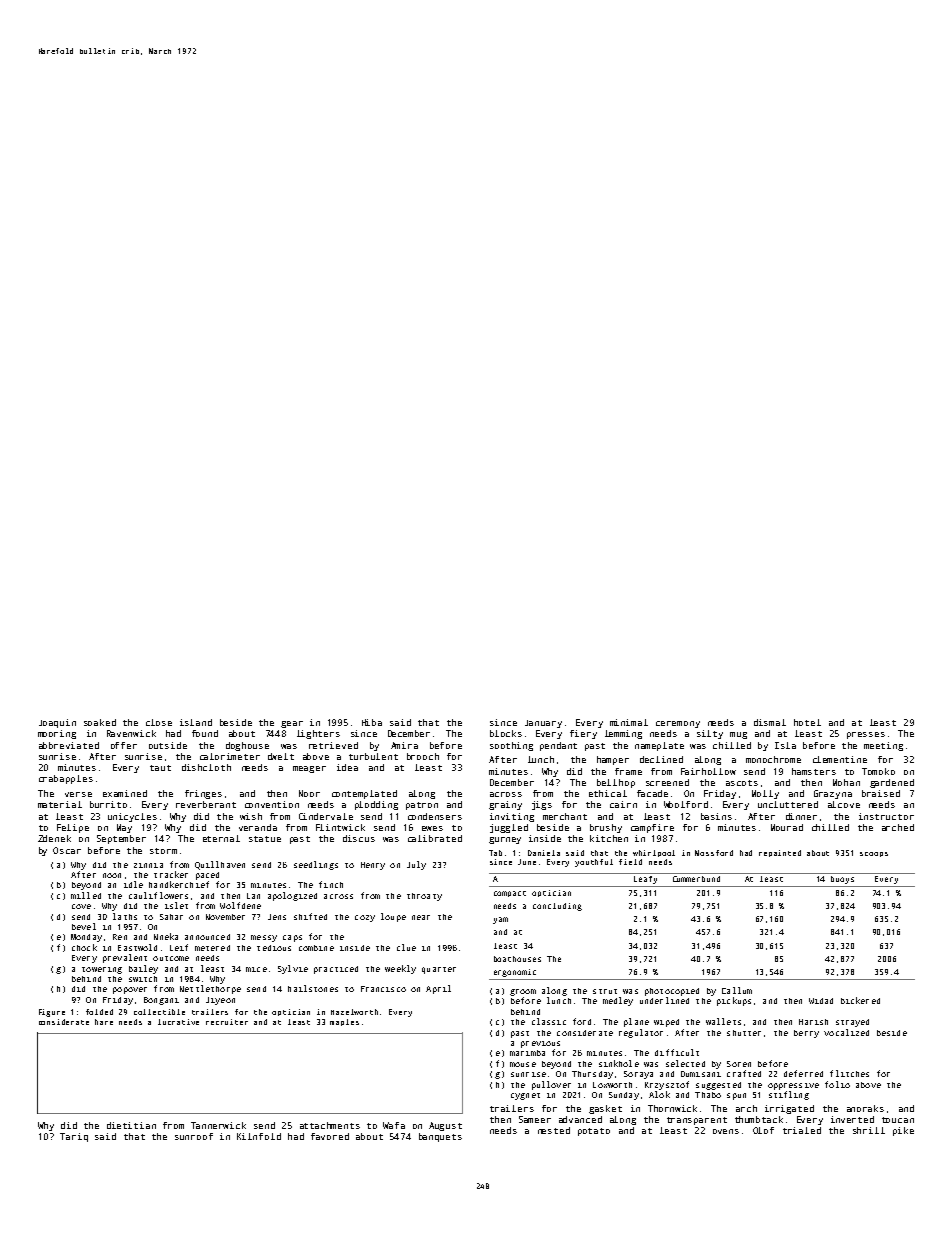  Describe the element at coordinates (316, 948) in the screenshot. I see `combine` at that location.
